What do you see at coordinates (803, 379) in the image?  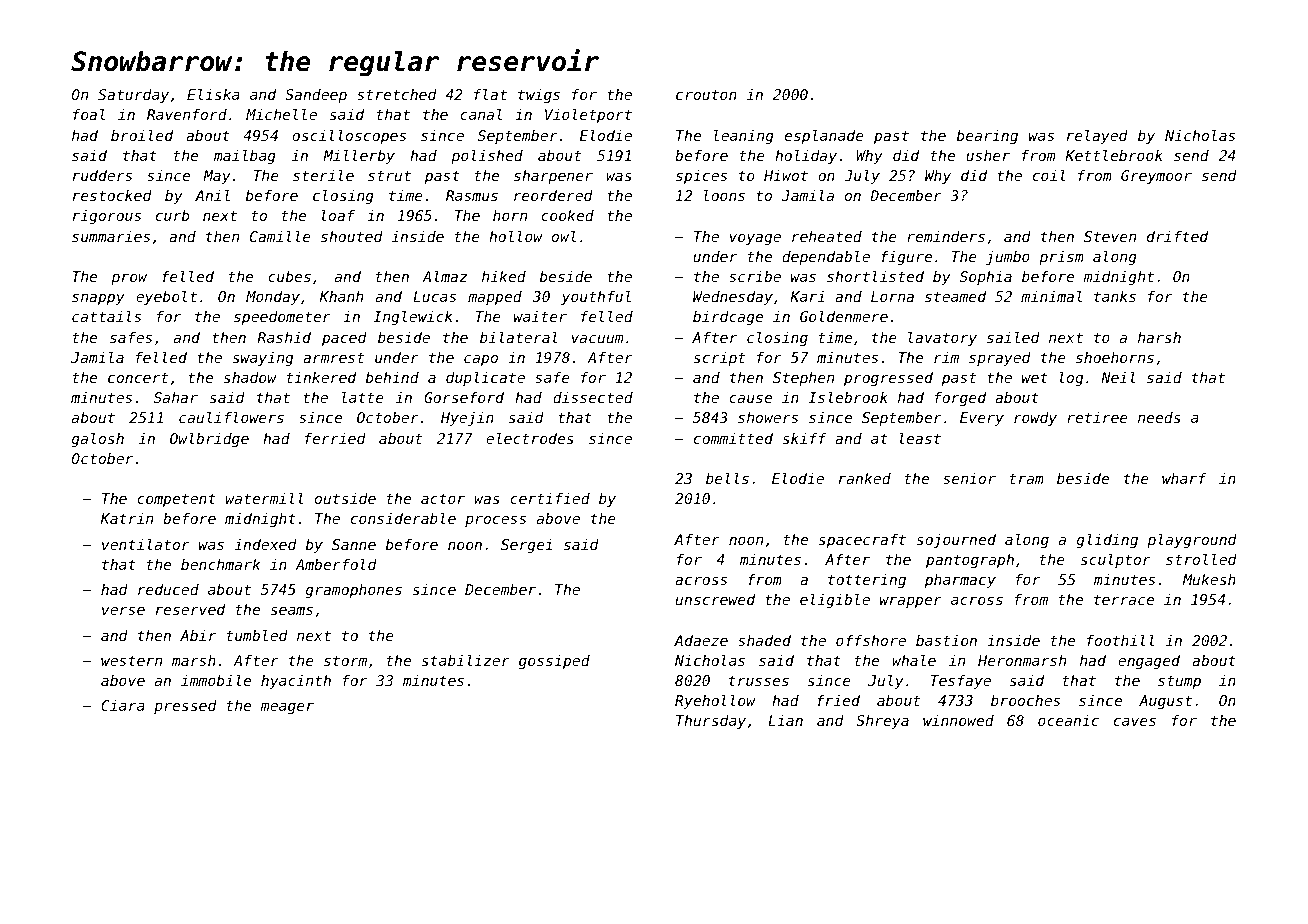 I see `Stephen` at bounding box center [803, 379].
